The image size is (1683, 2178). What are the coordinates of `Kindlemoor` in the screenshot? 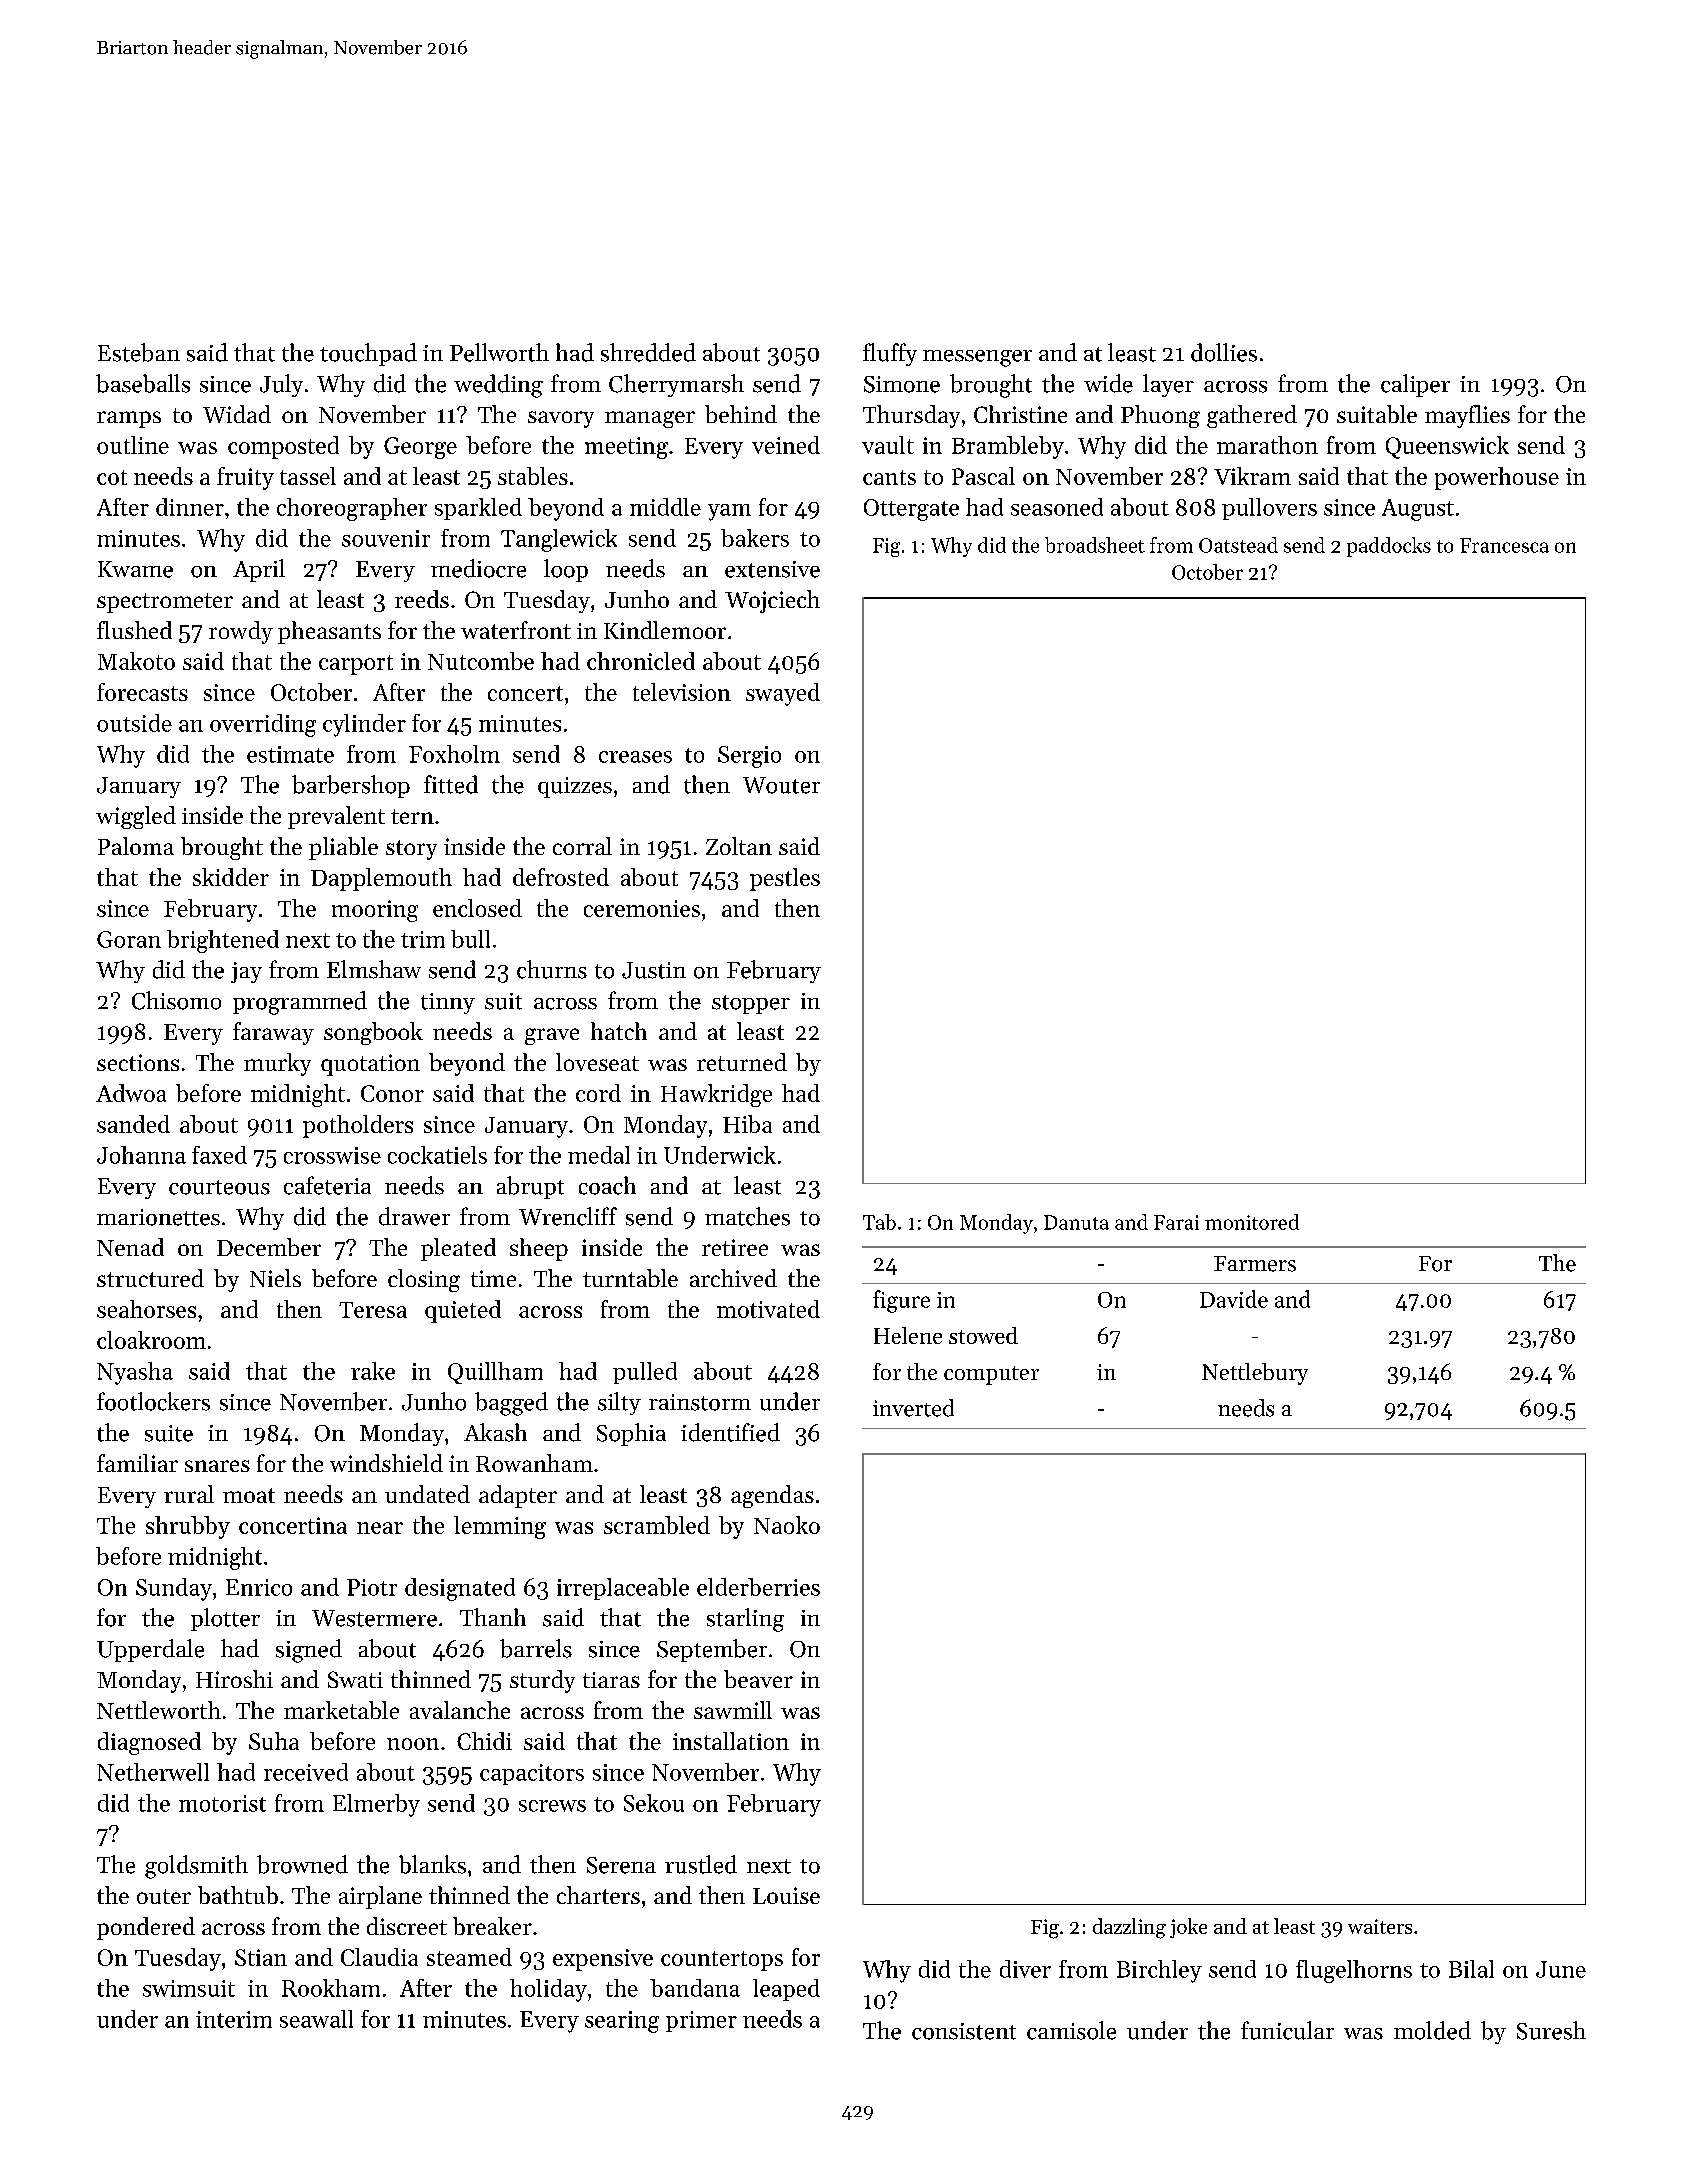 It's located at (665, 630).
